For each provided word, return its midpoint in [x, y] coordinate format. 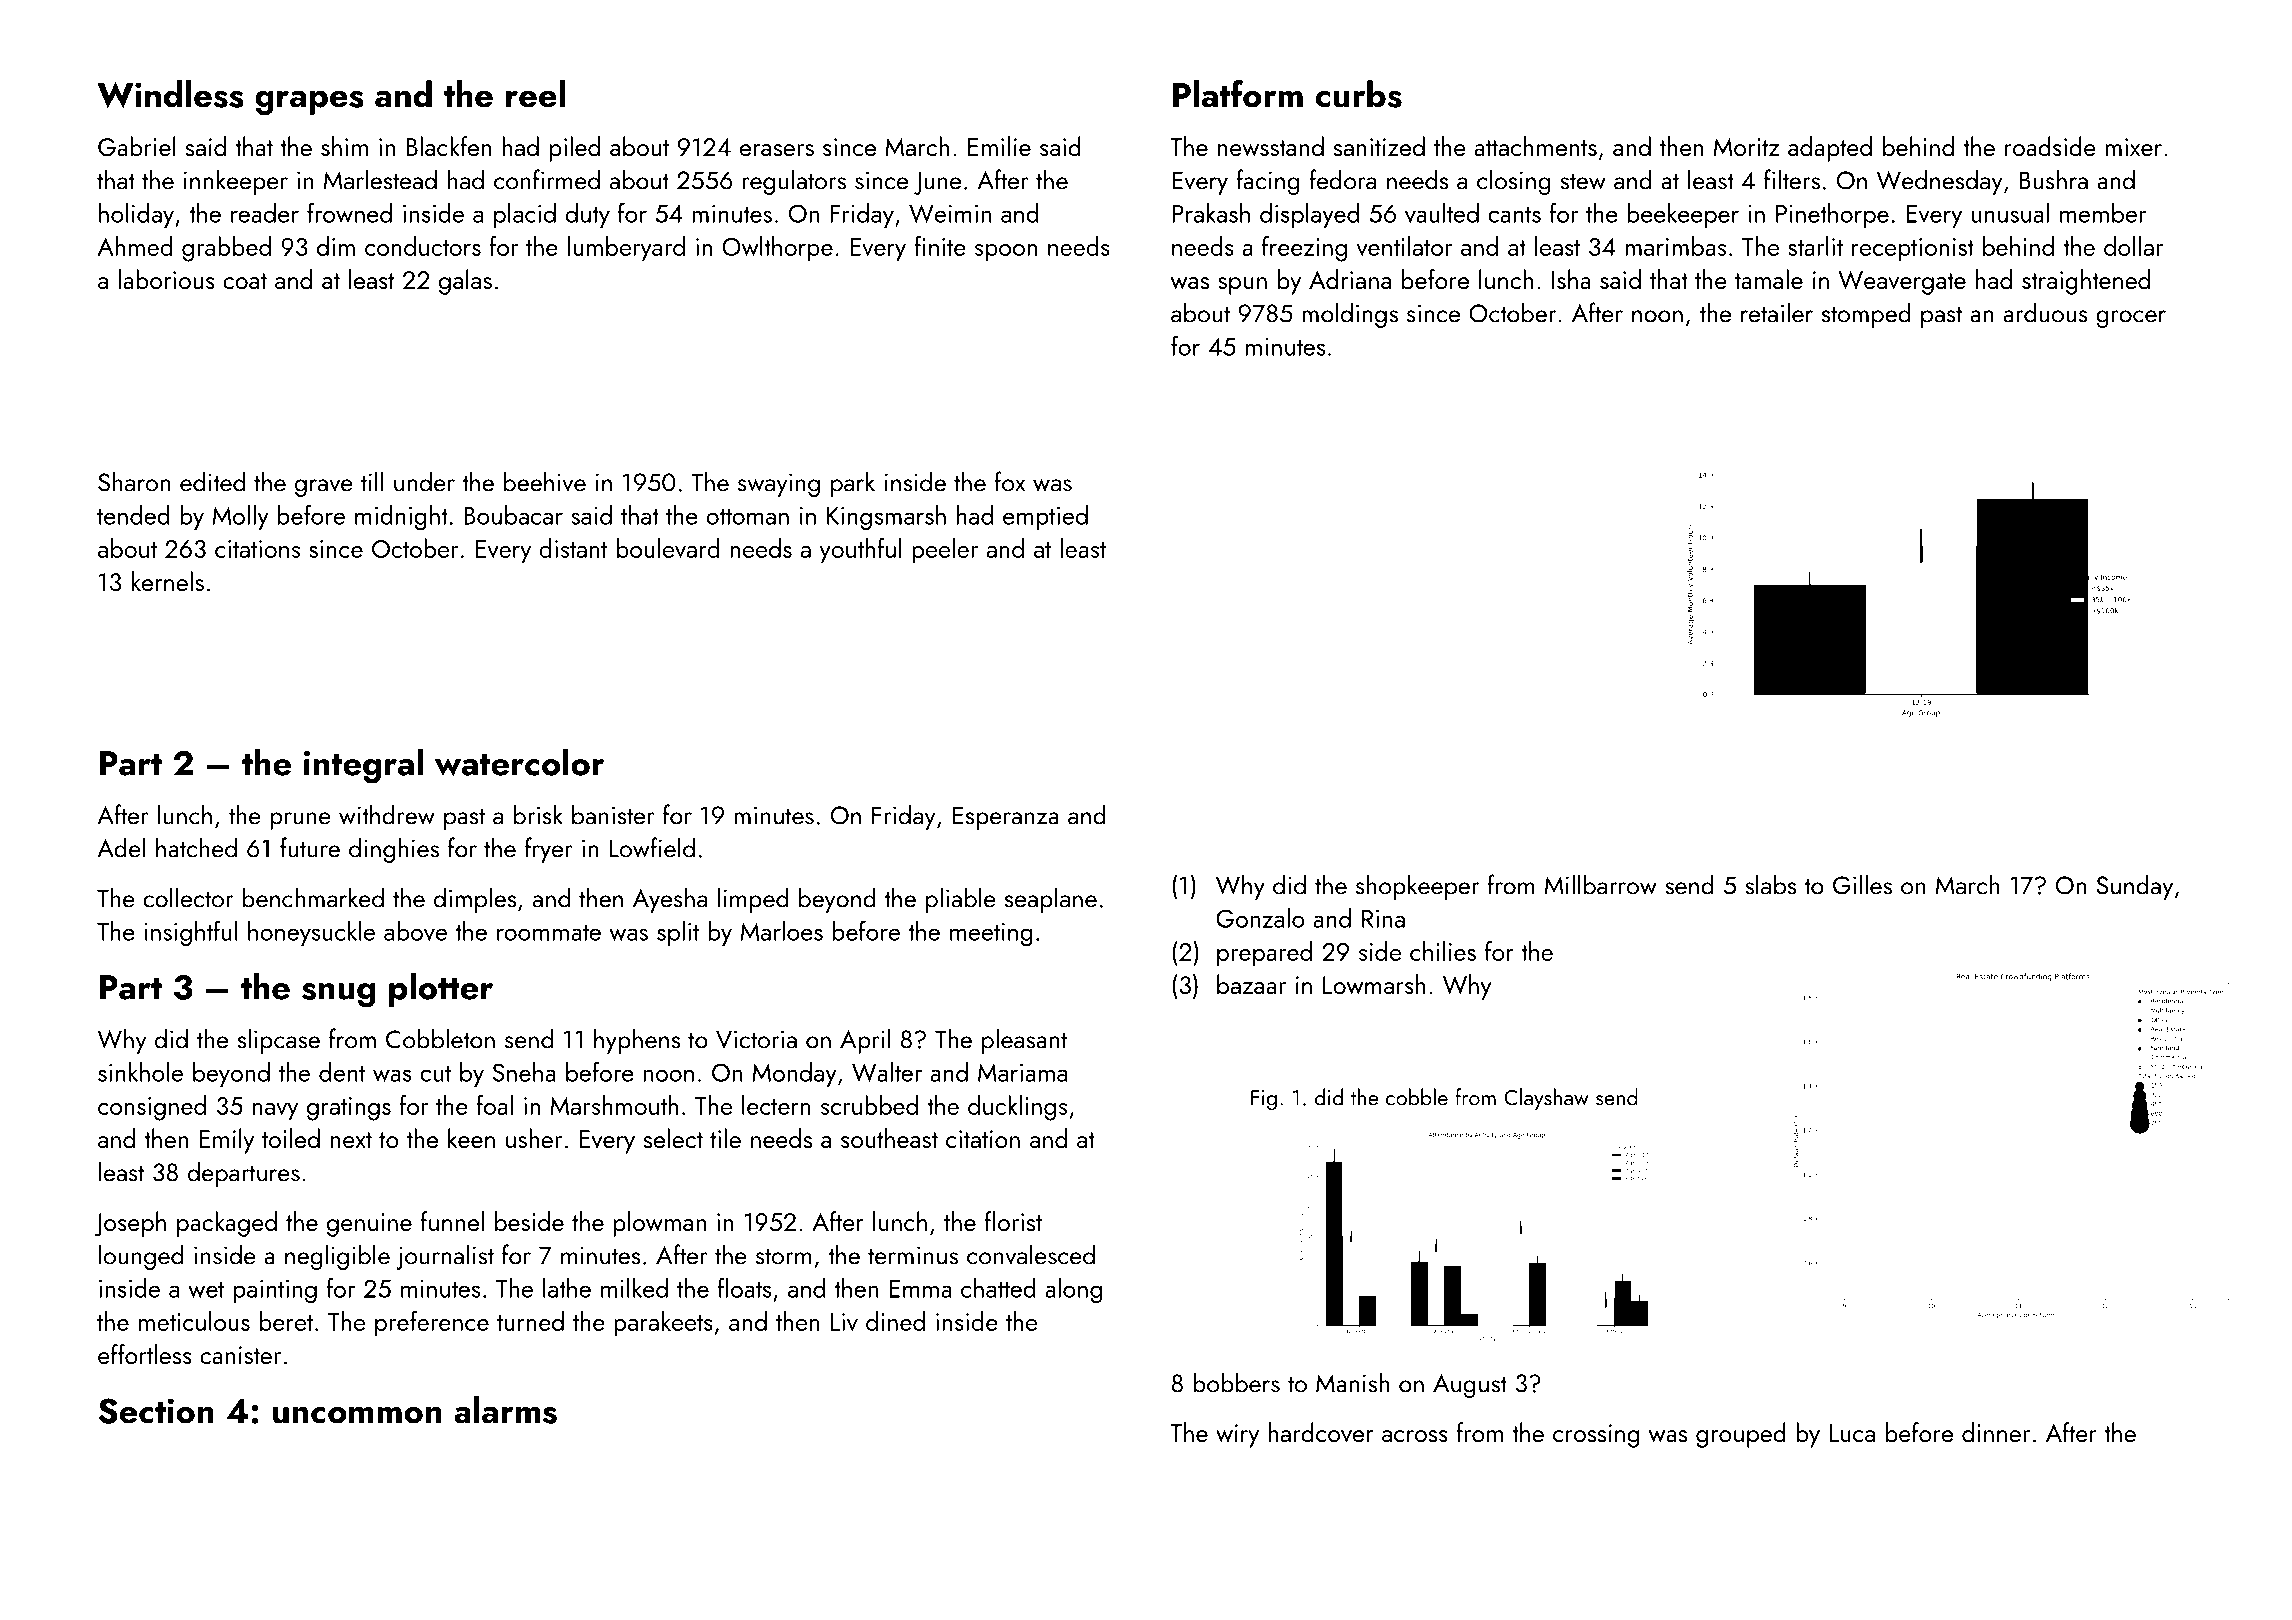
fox [1010, 481]
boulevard [668, 548]
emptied [1045, 517]
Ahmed [135, 246]
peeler [945, 551]
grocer [2131, 319]
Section [156, 1411]
